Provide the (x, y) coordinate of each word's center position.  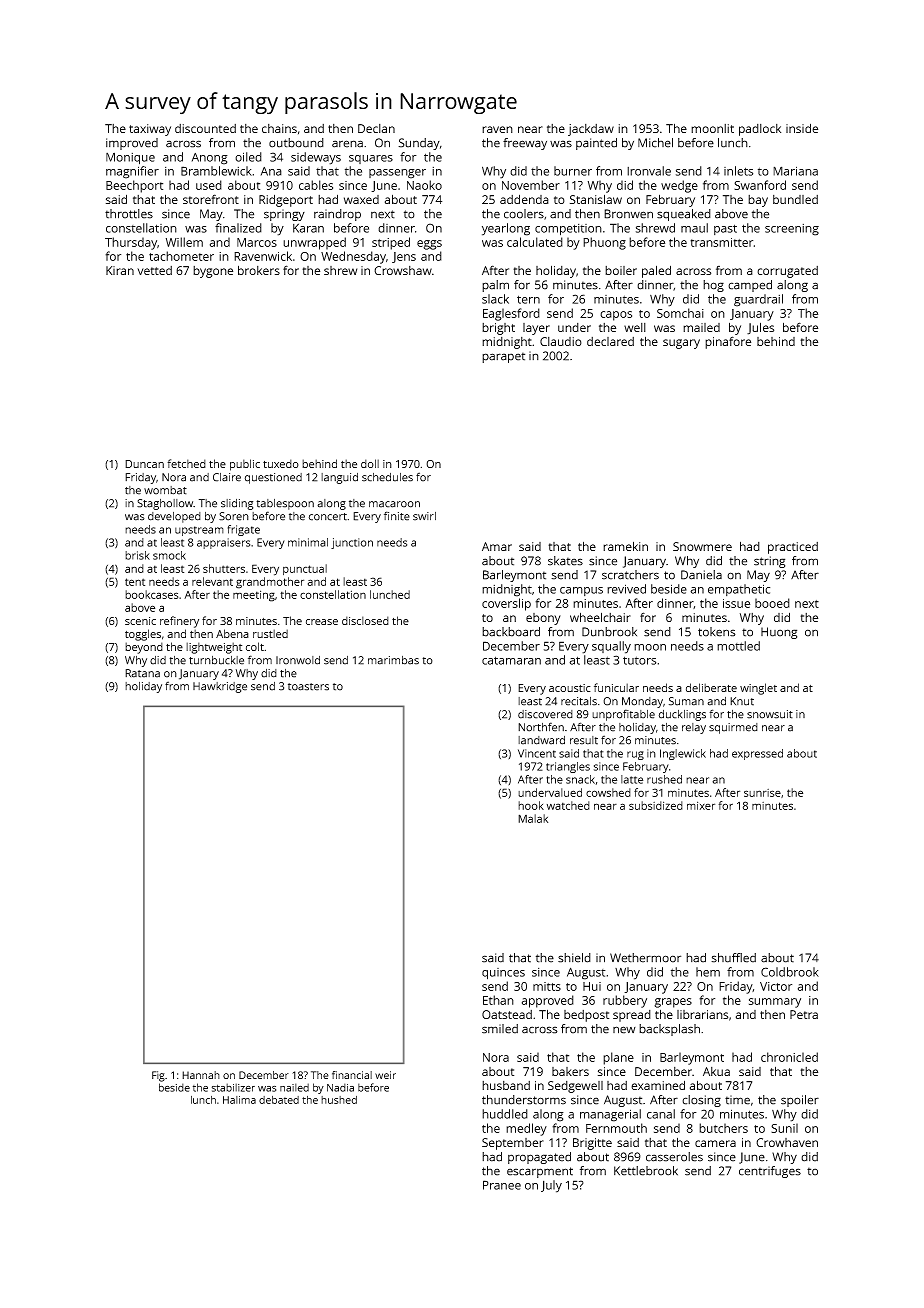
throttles (129, 214)
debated (279, 1100)
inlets (738, 171)
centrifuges (770, 1172)
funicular (616, 687)
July (551, 1186)
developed (174, 517)
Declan (376, 128)
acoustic (570, 688)
